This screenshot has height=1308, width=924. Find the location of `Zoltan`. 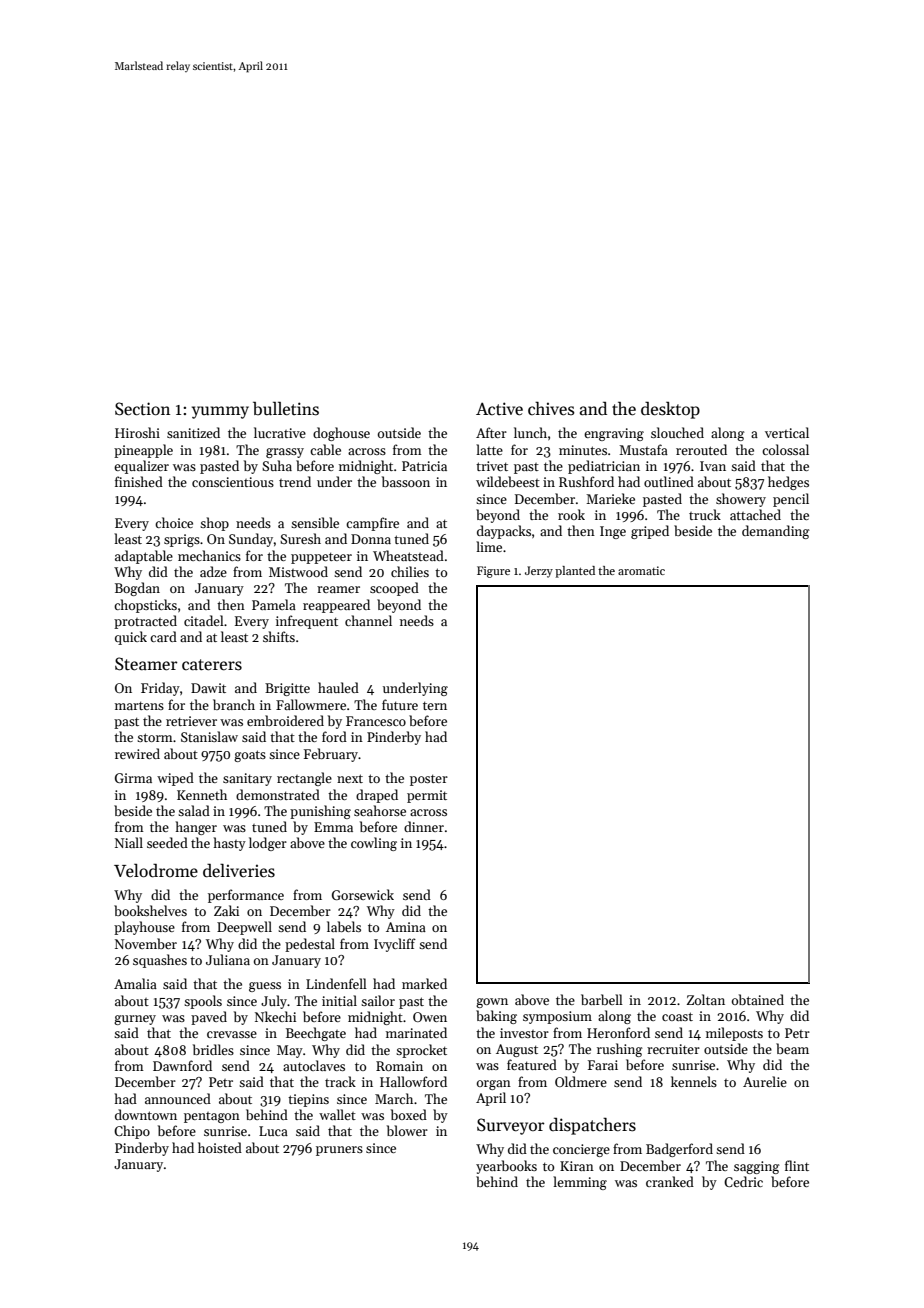

Zoltan is located at coordinates (706, 999).
